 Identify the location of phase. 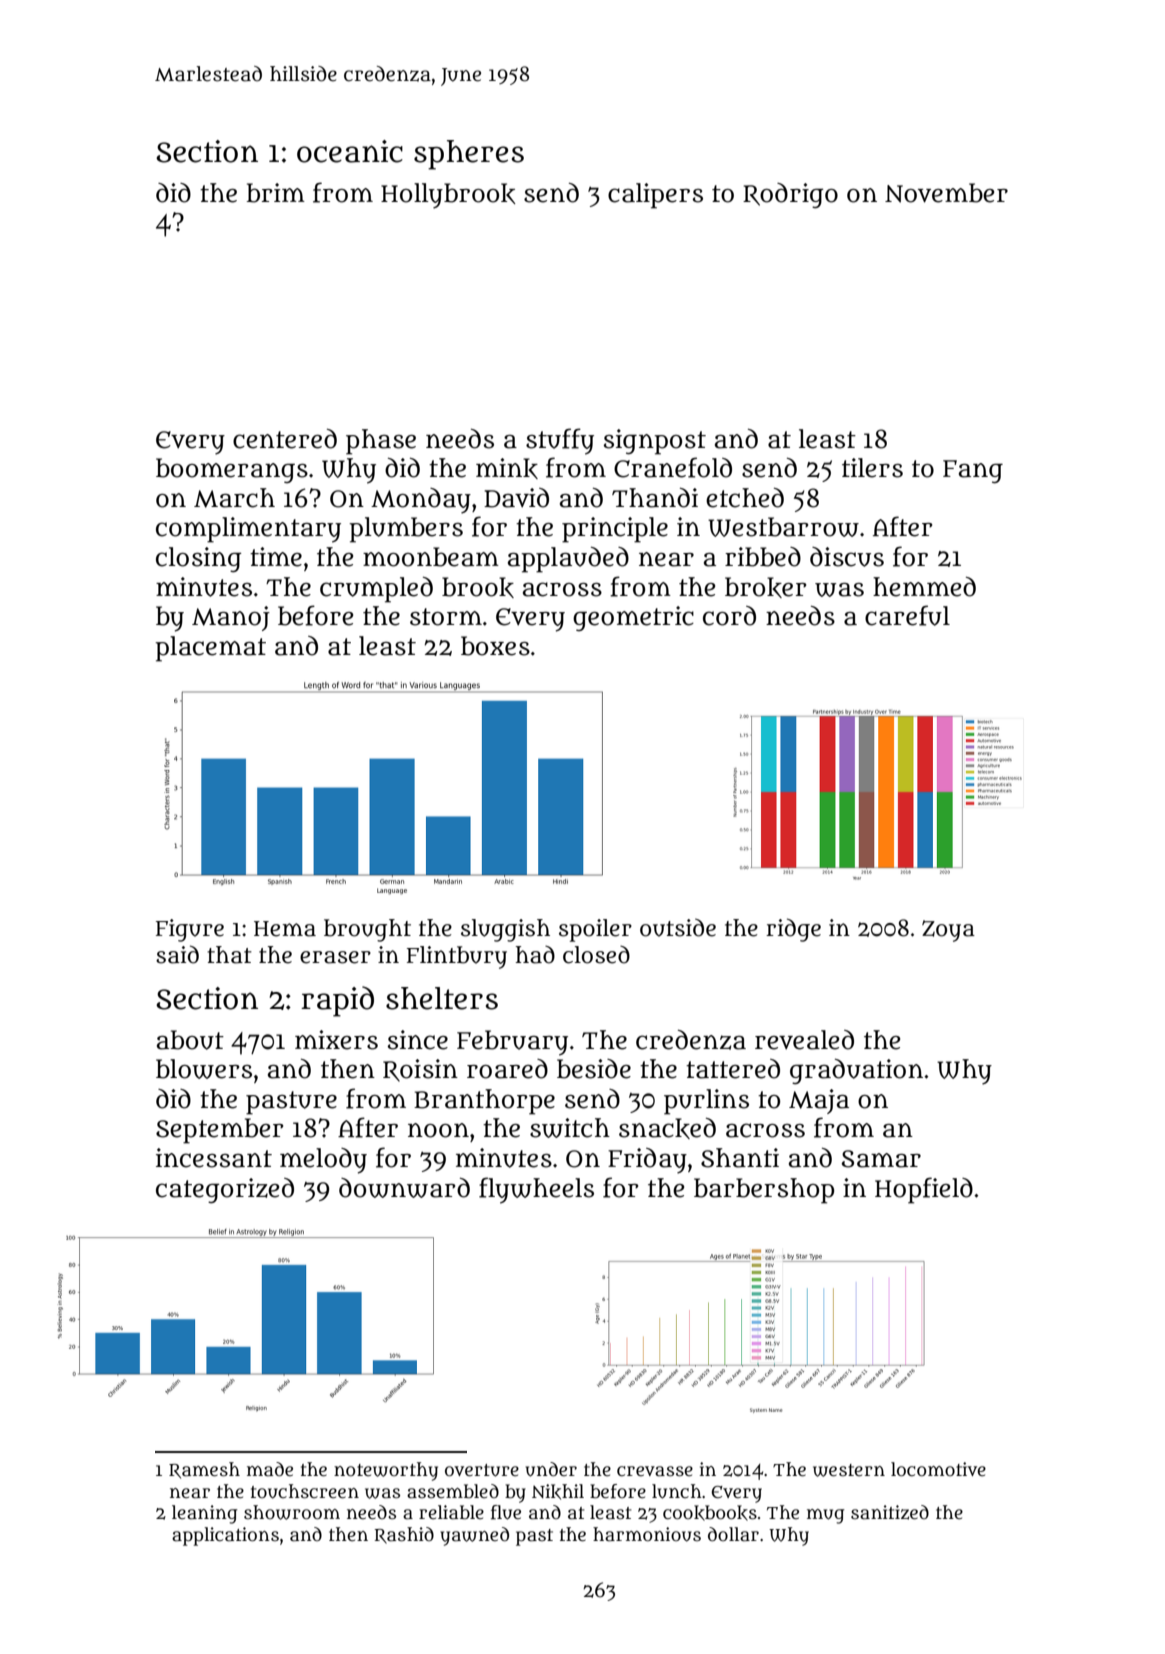
(381, 442).
